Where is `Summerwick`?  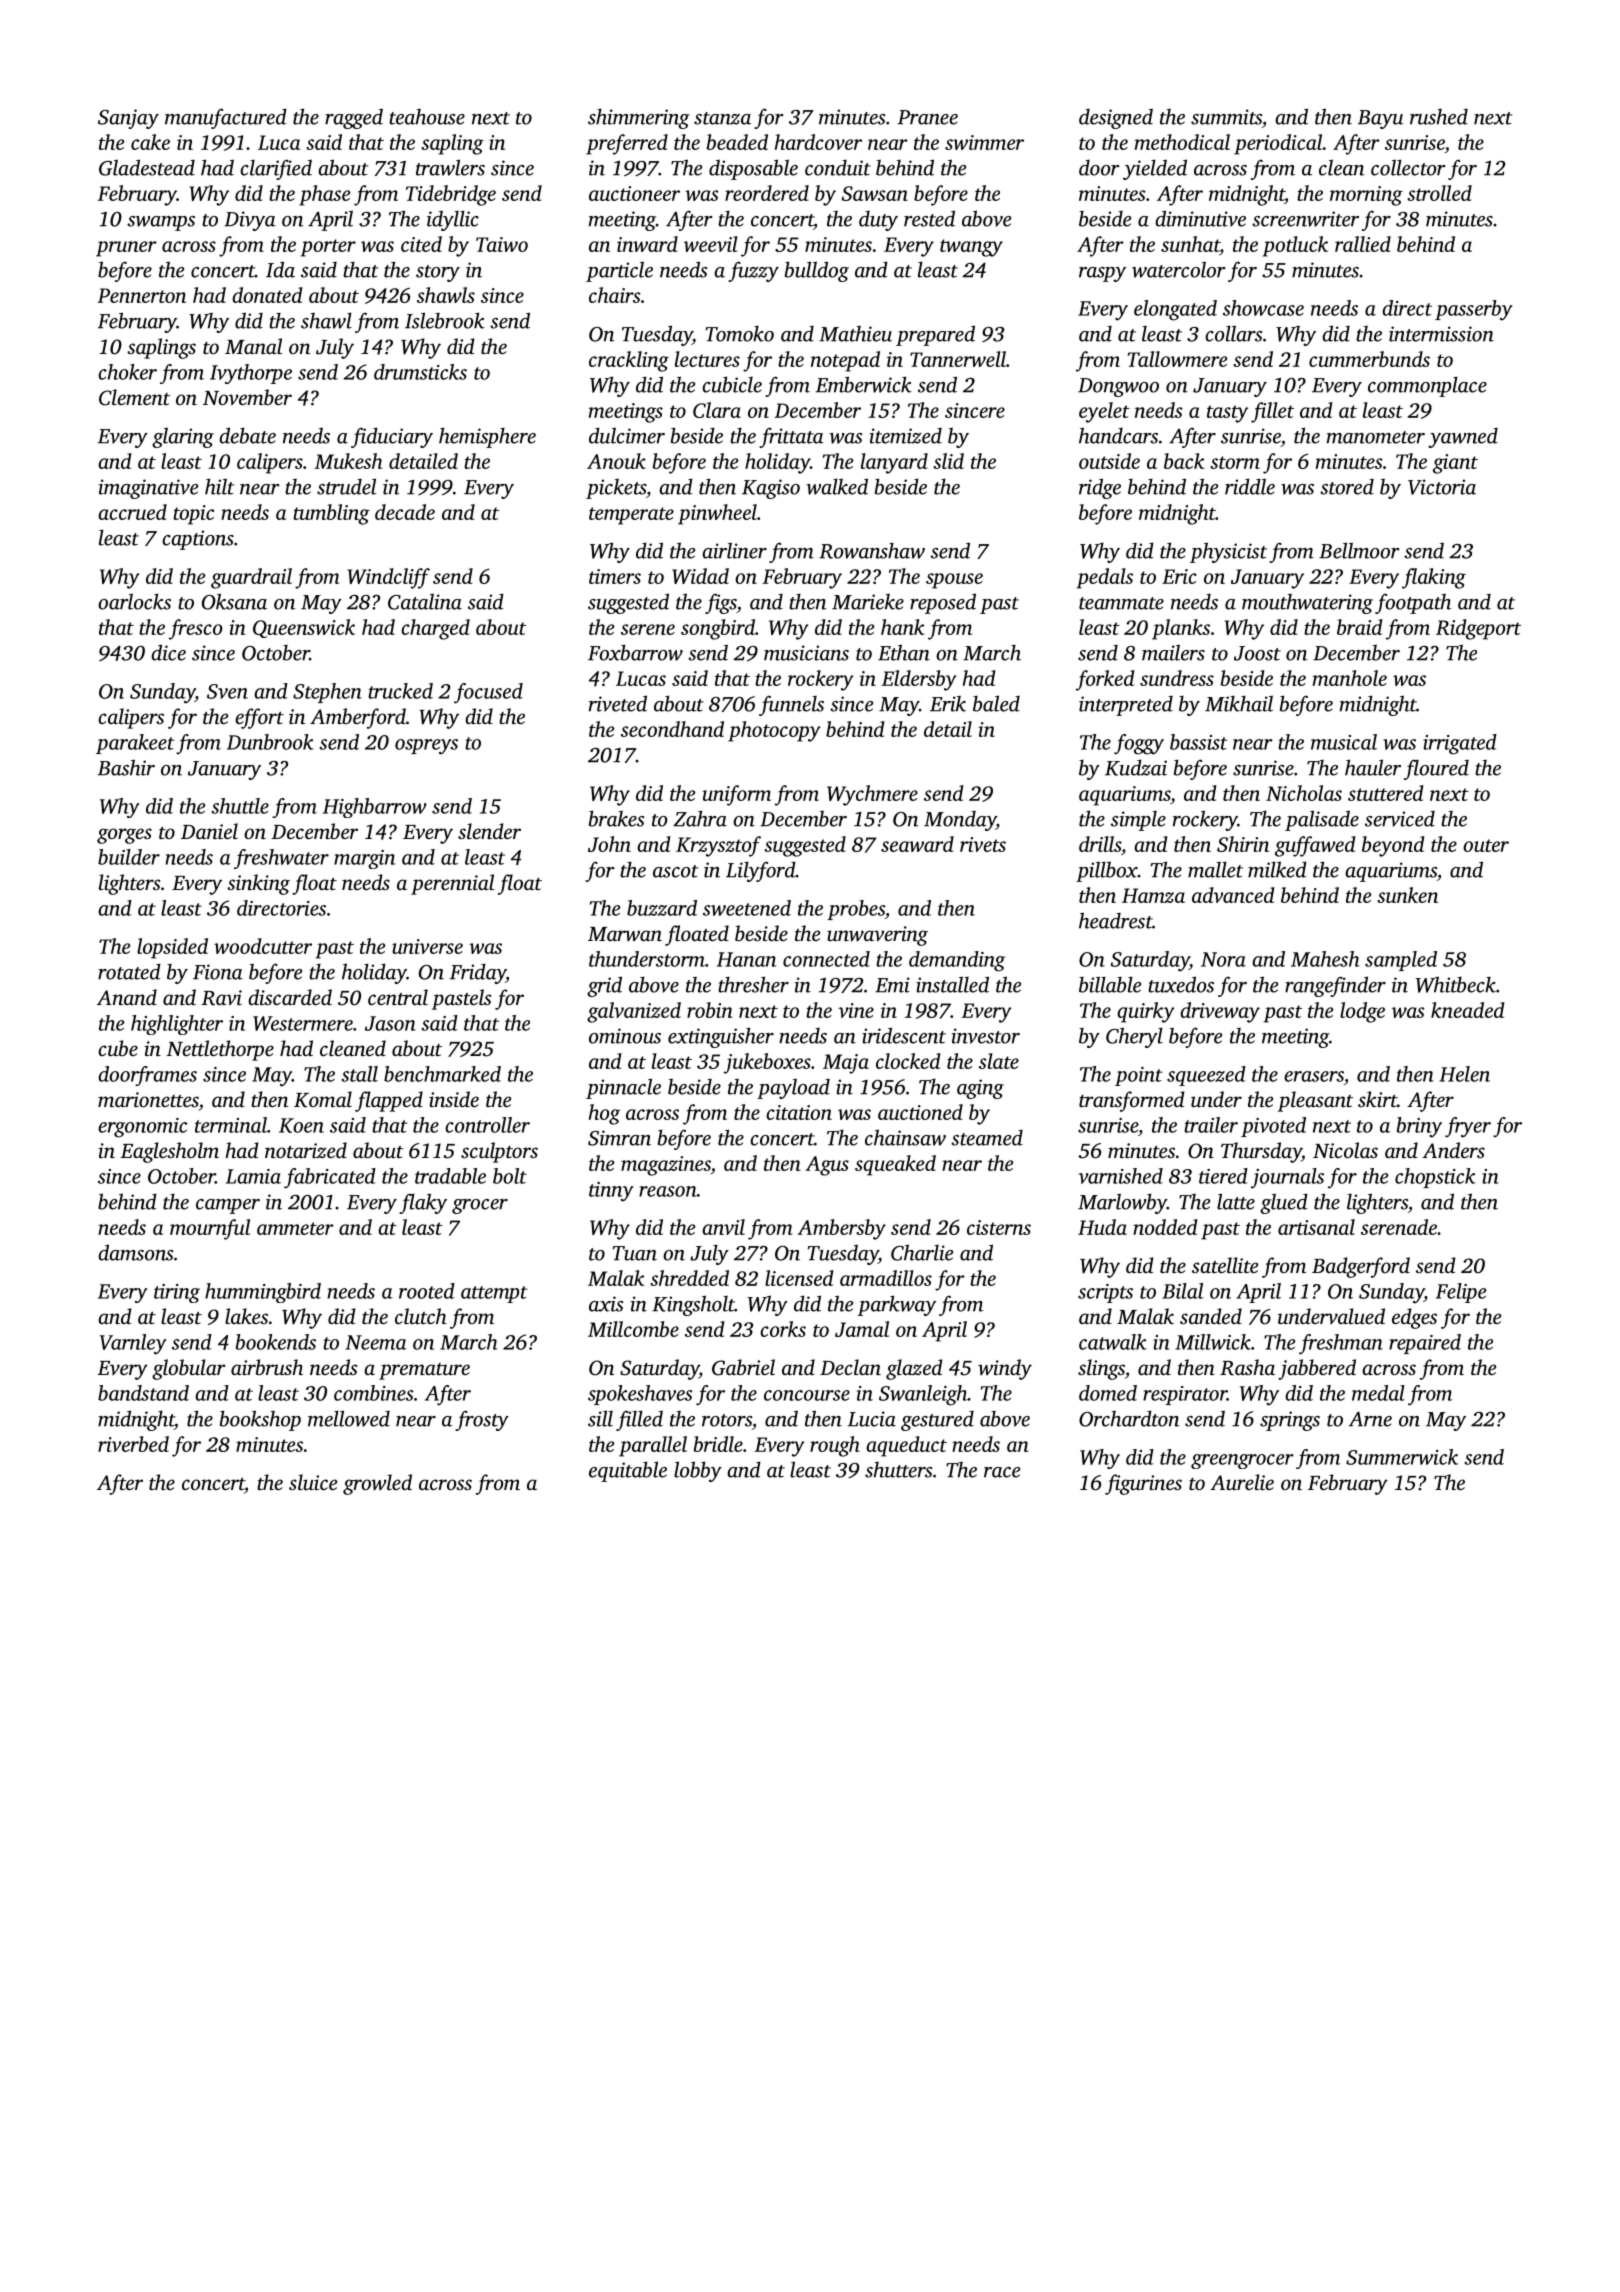 Summerwick is located at coordinates (1402, 1457).
